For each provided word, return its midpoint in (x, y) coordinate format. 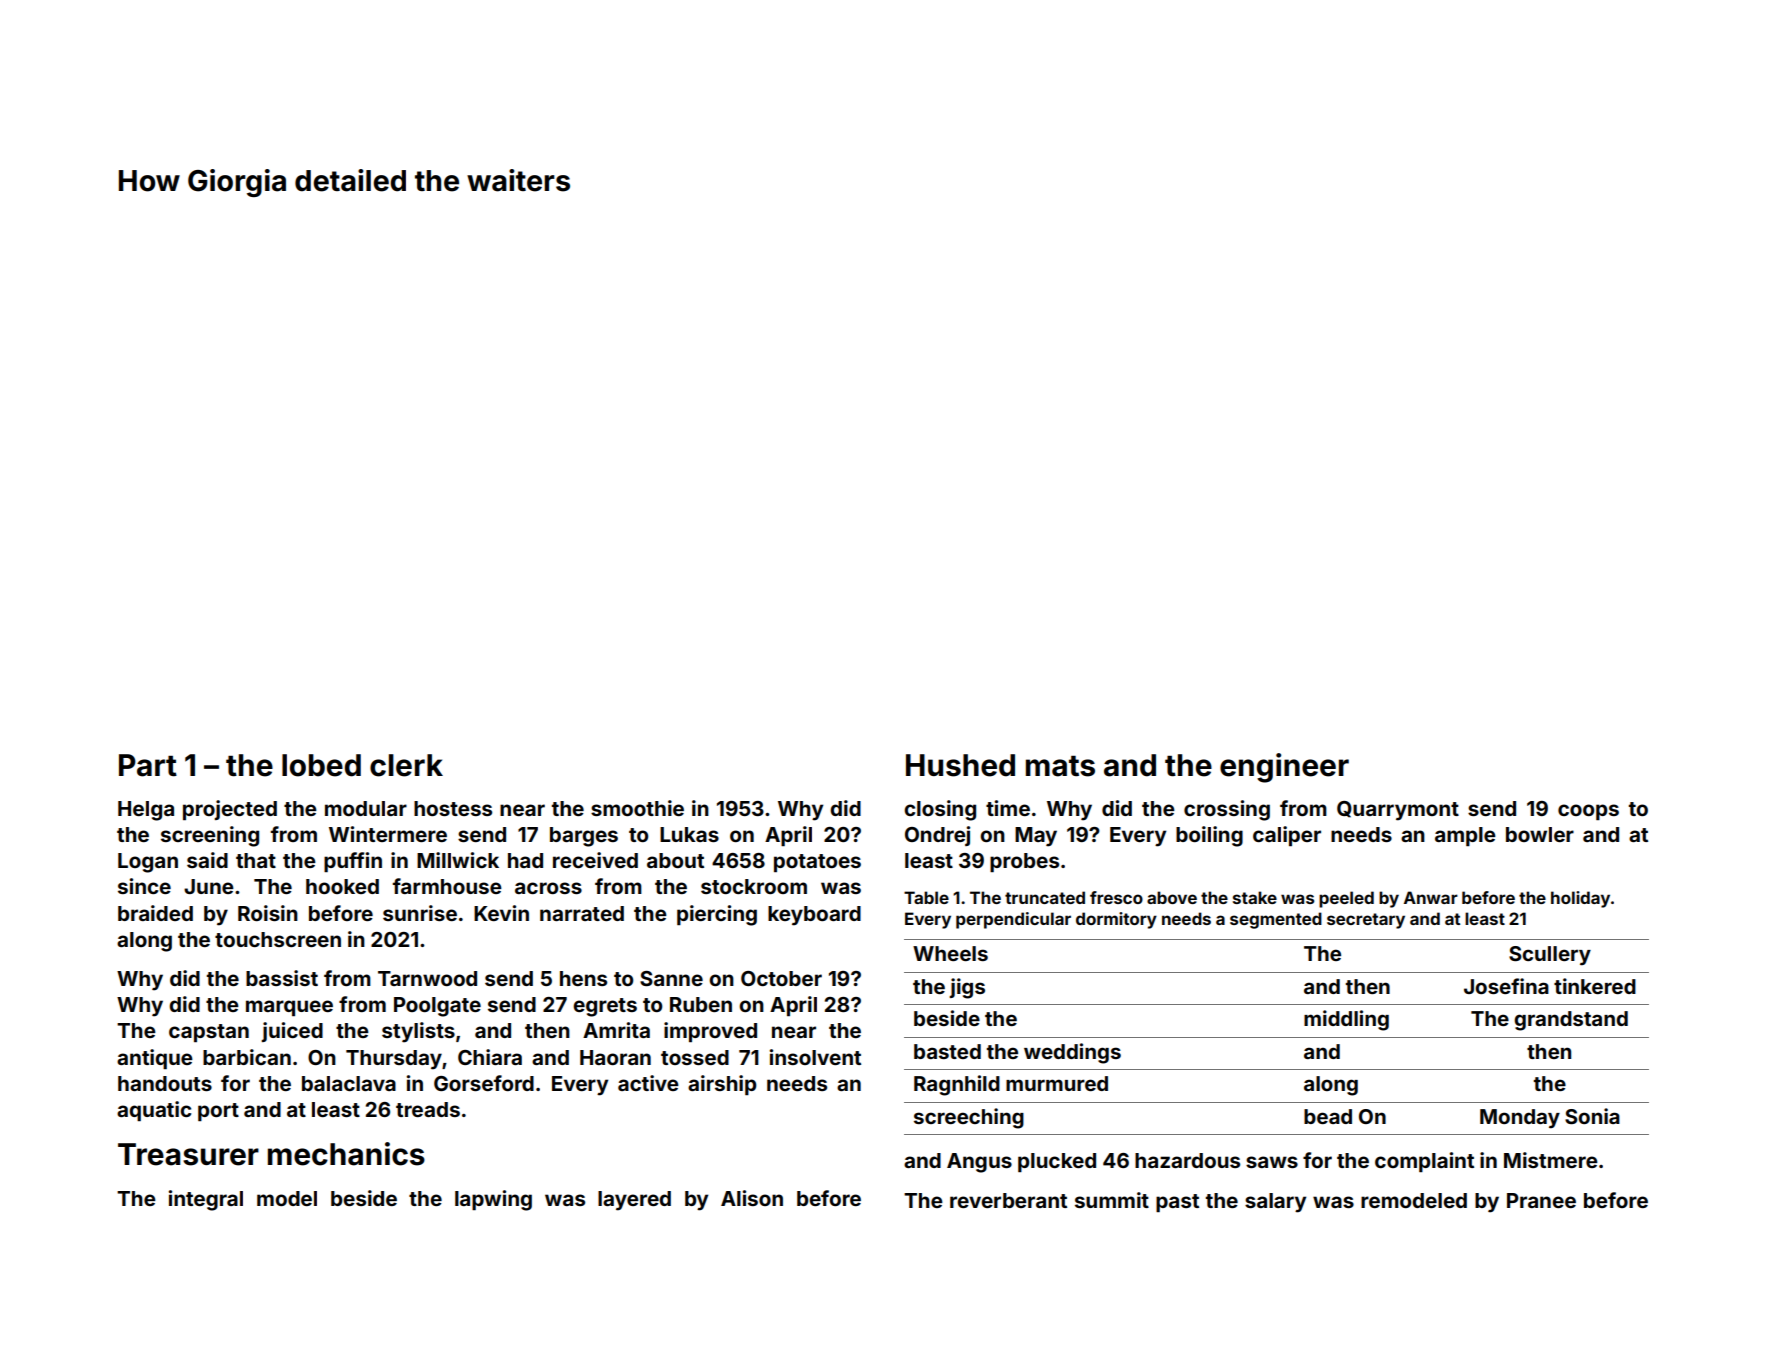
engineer (1284, 768)
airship (722, 1085)
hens (583, 978)
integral (206, 1200)
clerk (406, 765)
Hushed (960, 765)
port (218, 1112)
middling (1346, 1020)
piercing (717, 915)
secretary (1366, 921)
